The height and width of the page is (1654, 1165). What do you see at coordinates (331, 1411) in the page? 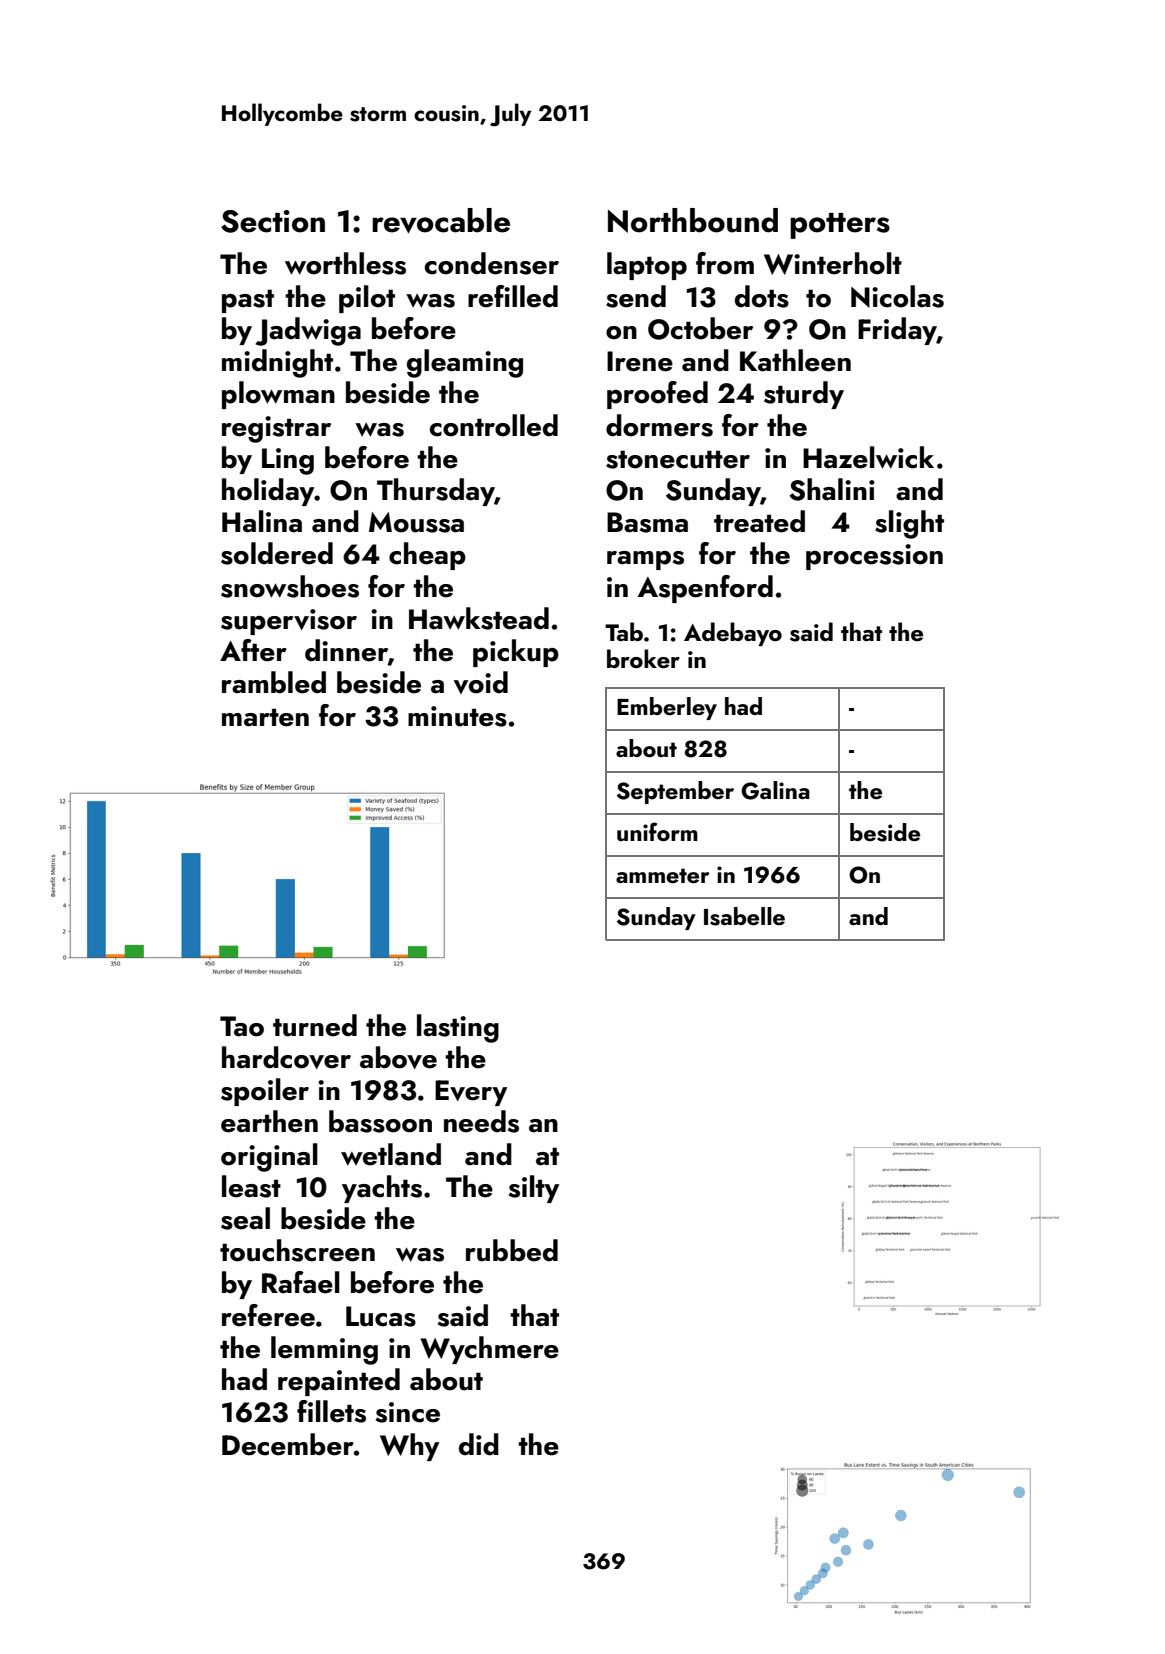
I see `fillets` at bounding box center [331, 1411].
